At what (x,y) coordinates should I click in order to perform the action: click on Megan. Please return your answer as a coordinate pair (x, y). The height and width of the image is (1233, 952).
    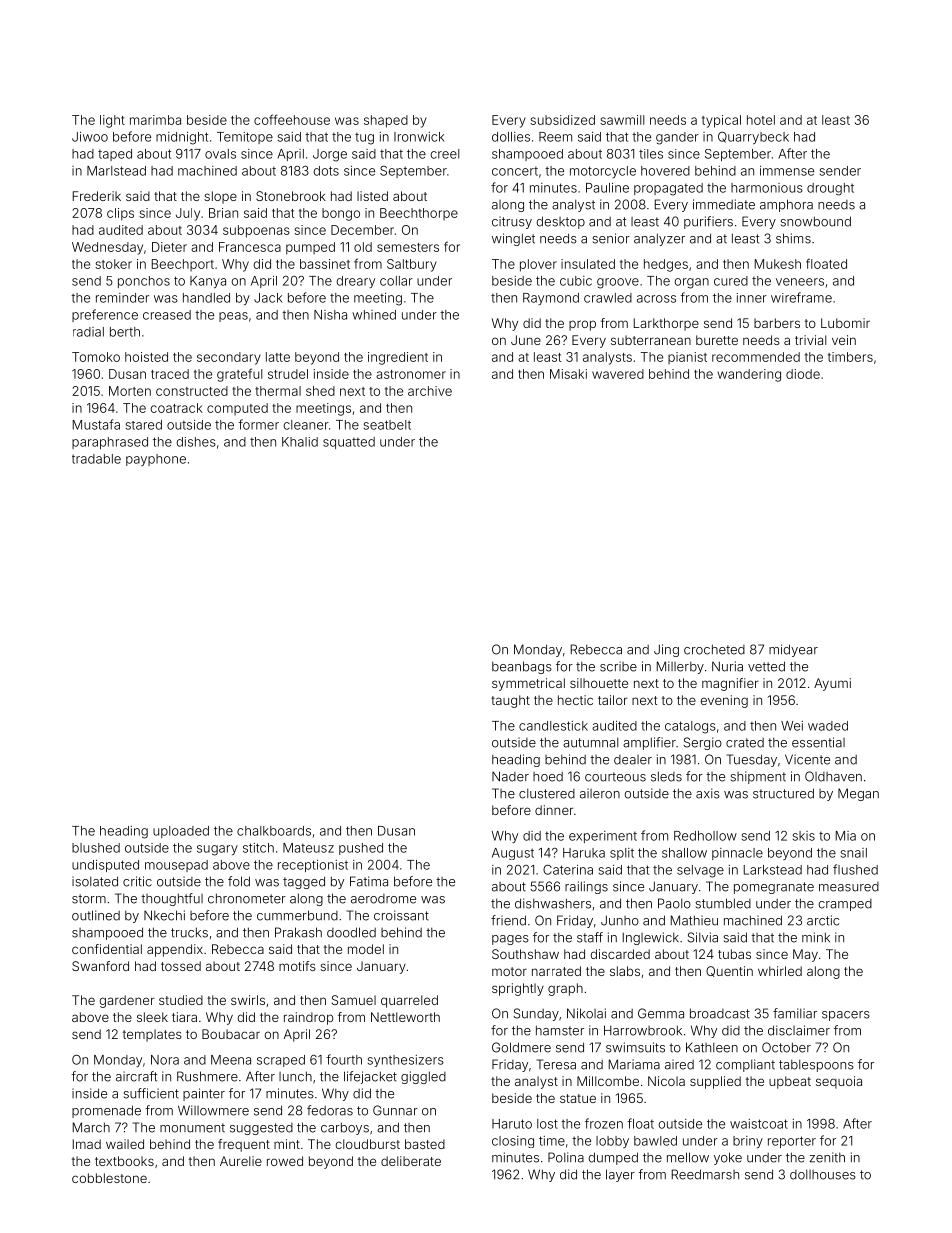
    Looking at the image, I should click on (858, 794).
